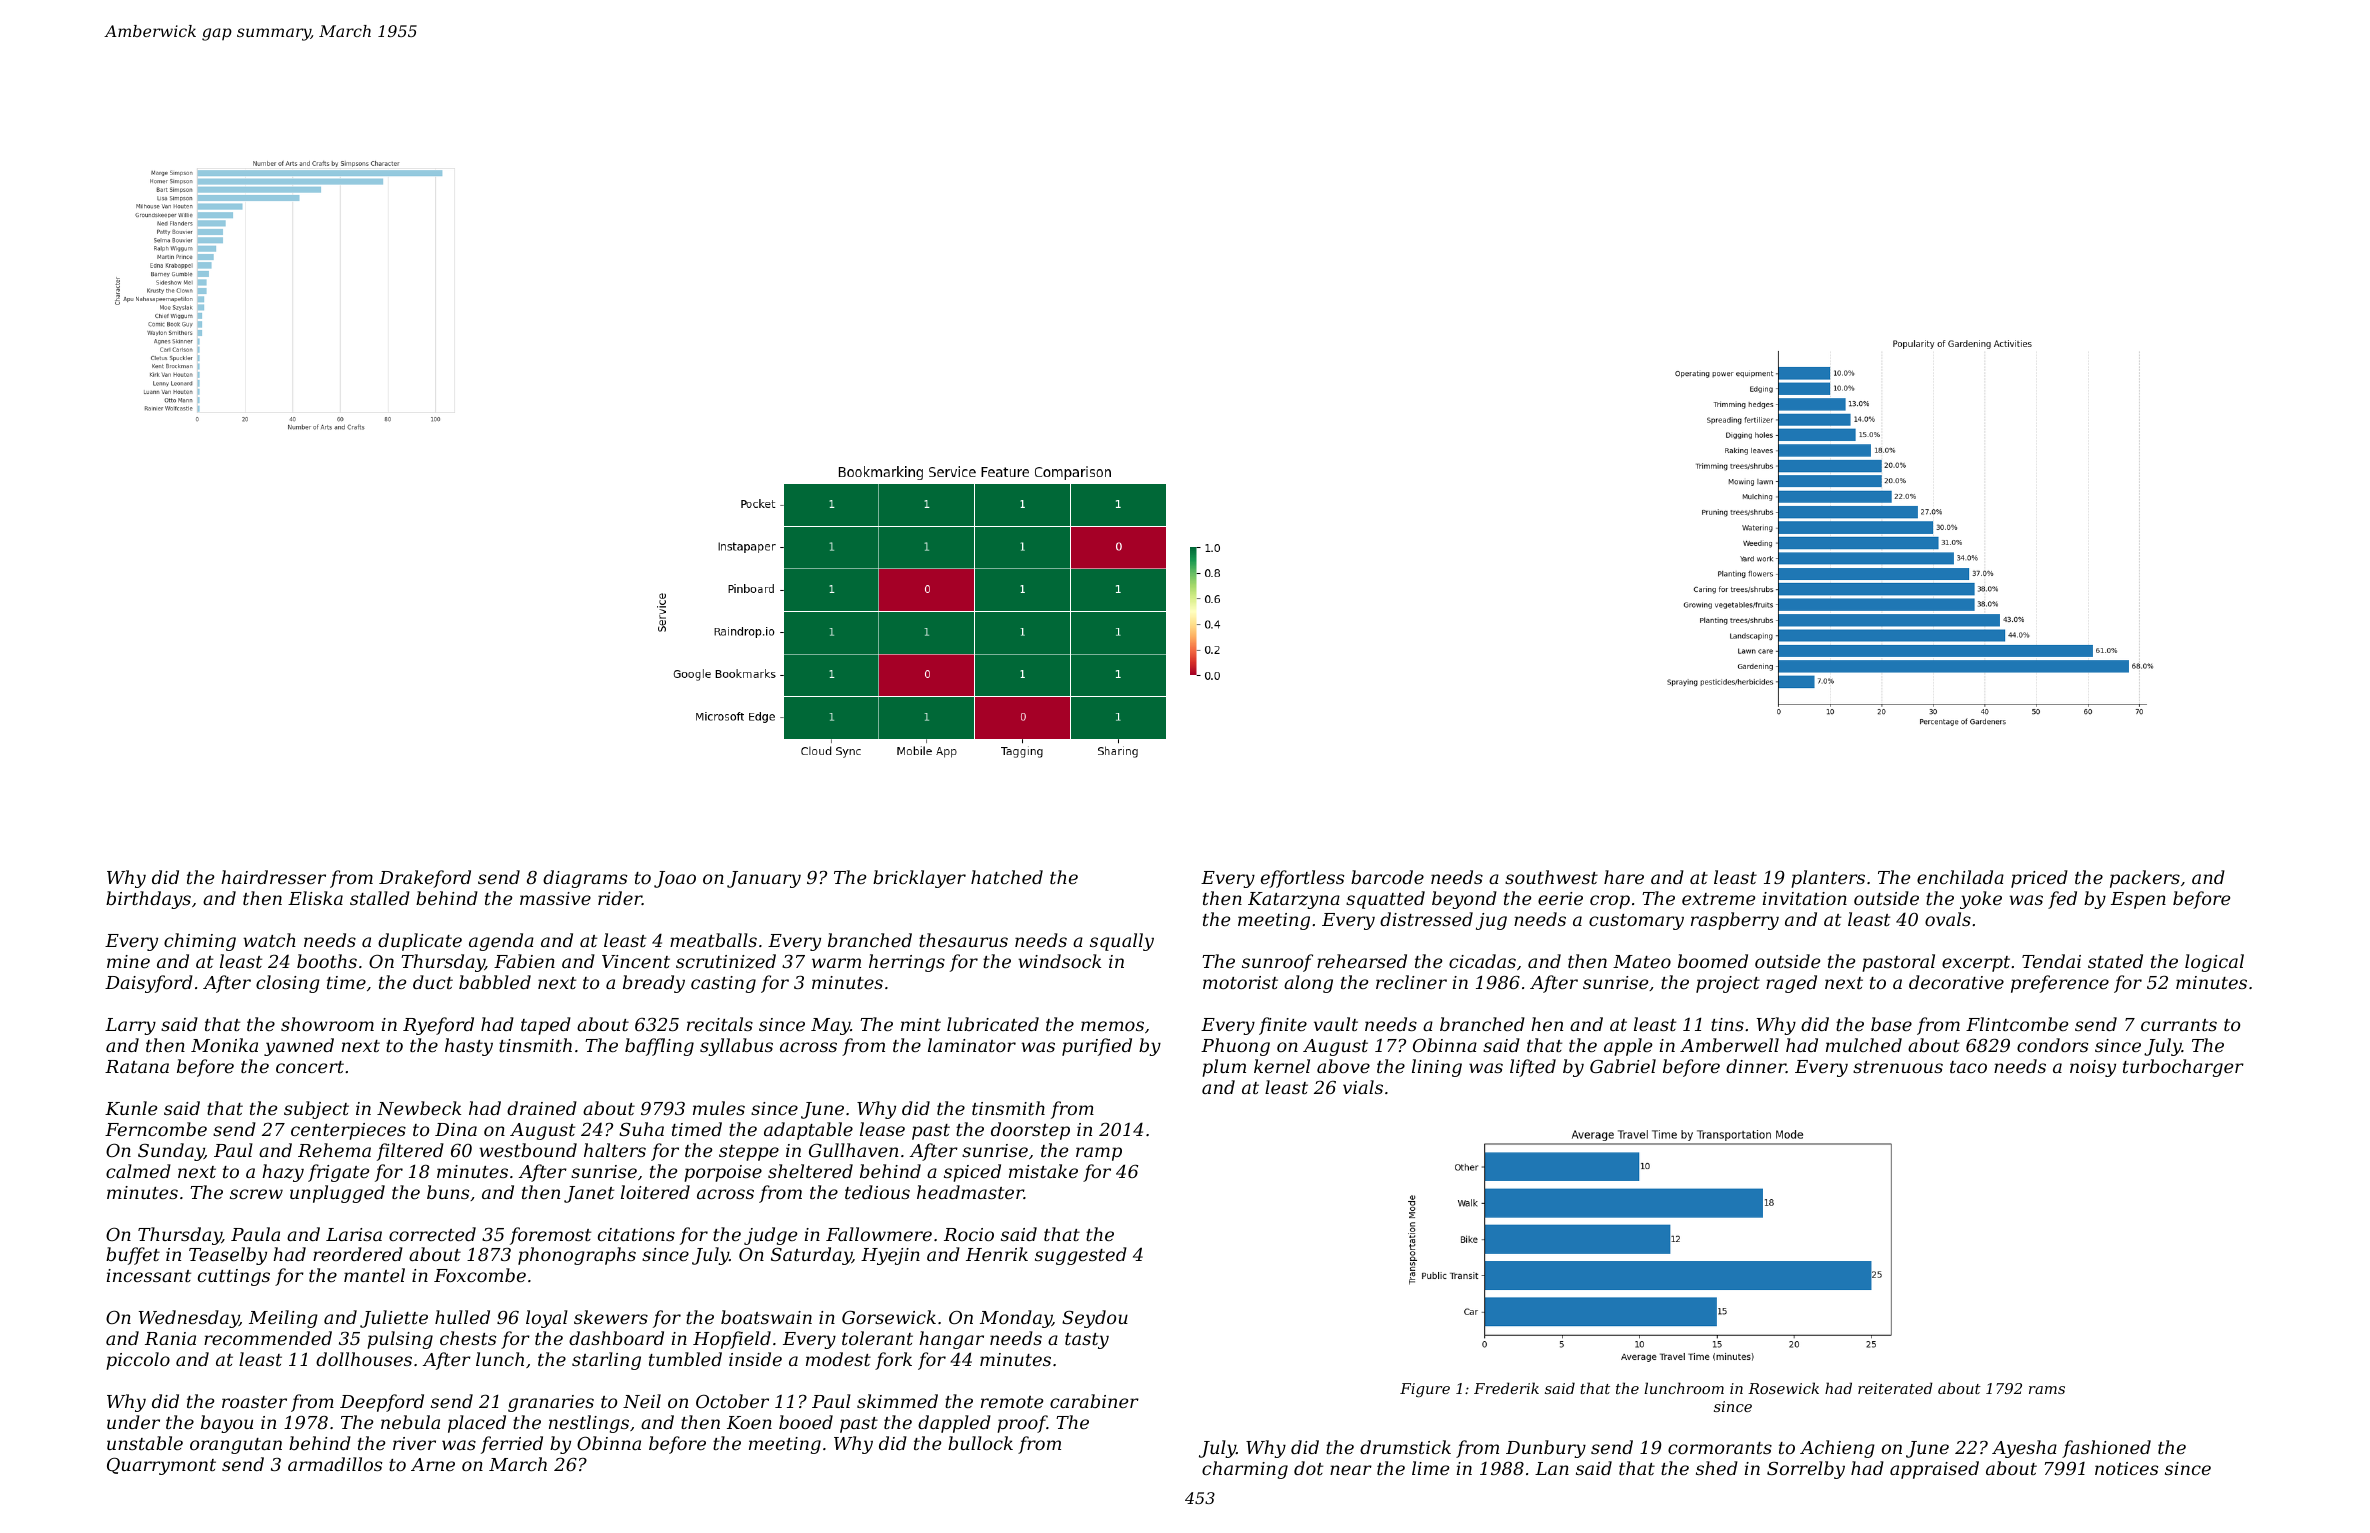 The image size is (2370, 1533). I want to click on hatched, so click(1007, 877).
